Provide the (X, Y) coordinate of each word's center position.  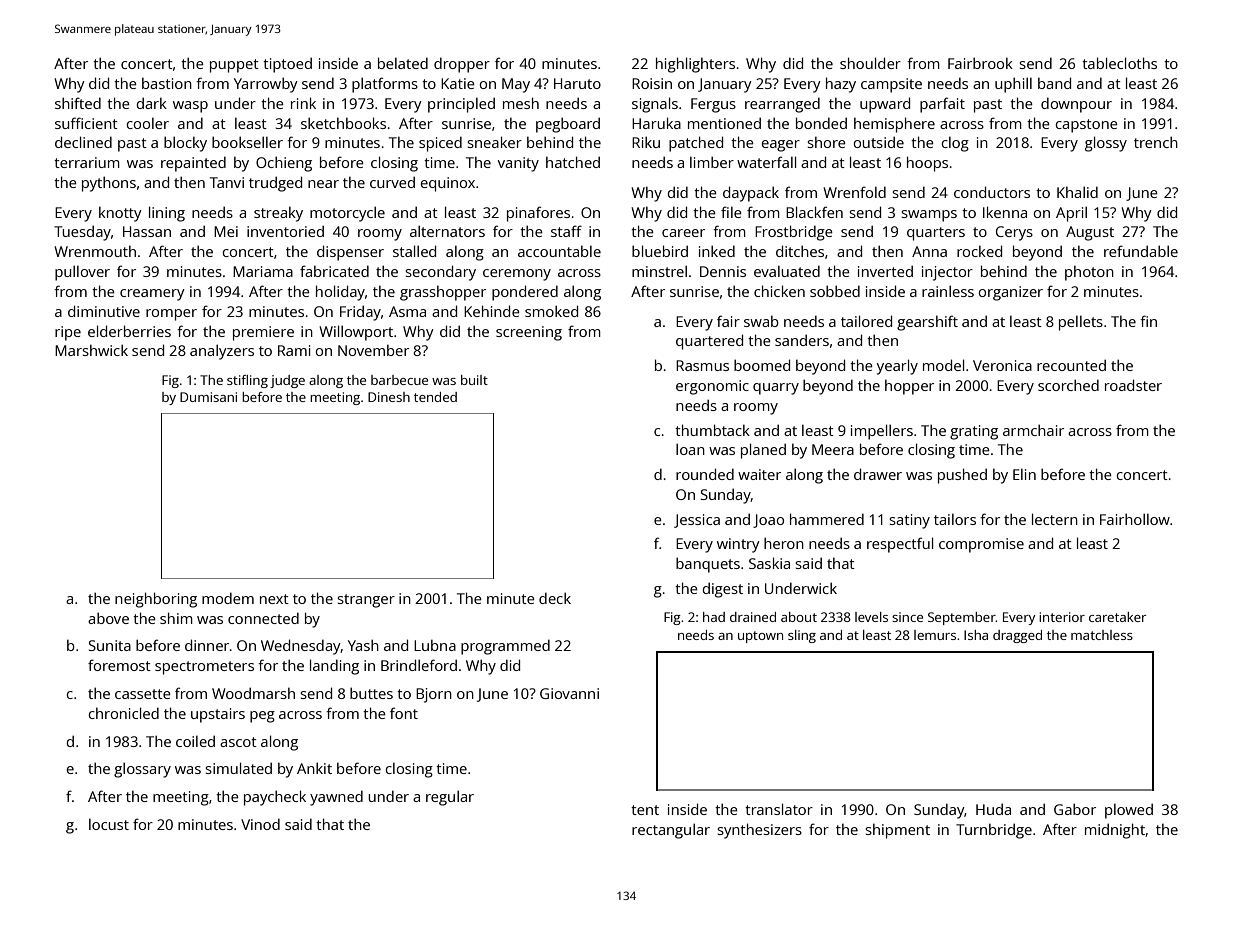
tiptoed (287, 65)
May (516, 85)
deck (555, 598)
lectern (1055, 519)
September (962, 618)
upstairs (218, 715)
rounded (705, 474)
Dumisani (208, 397)
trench (1156, 142)
